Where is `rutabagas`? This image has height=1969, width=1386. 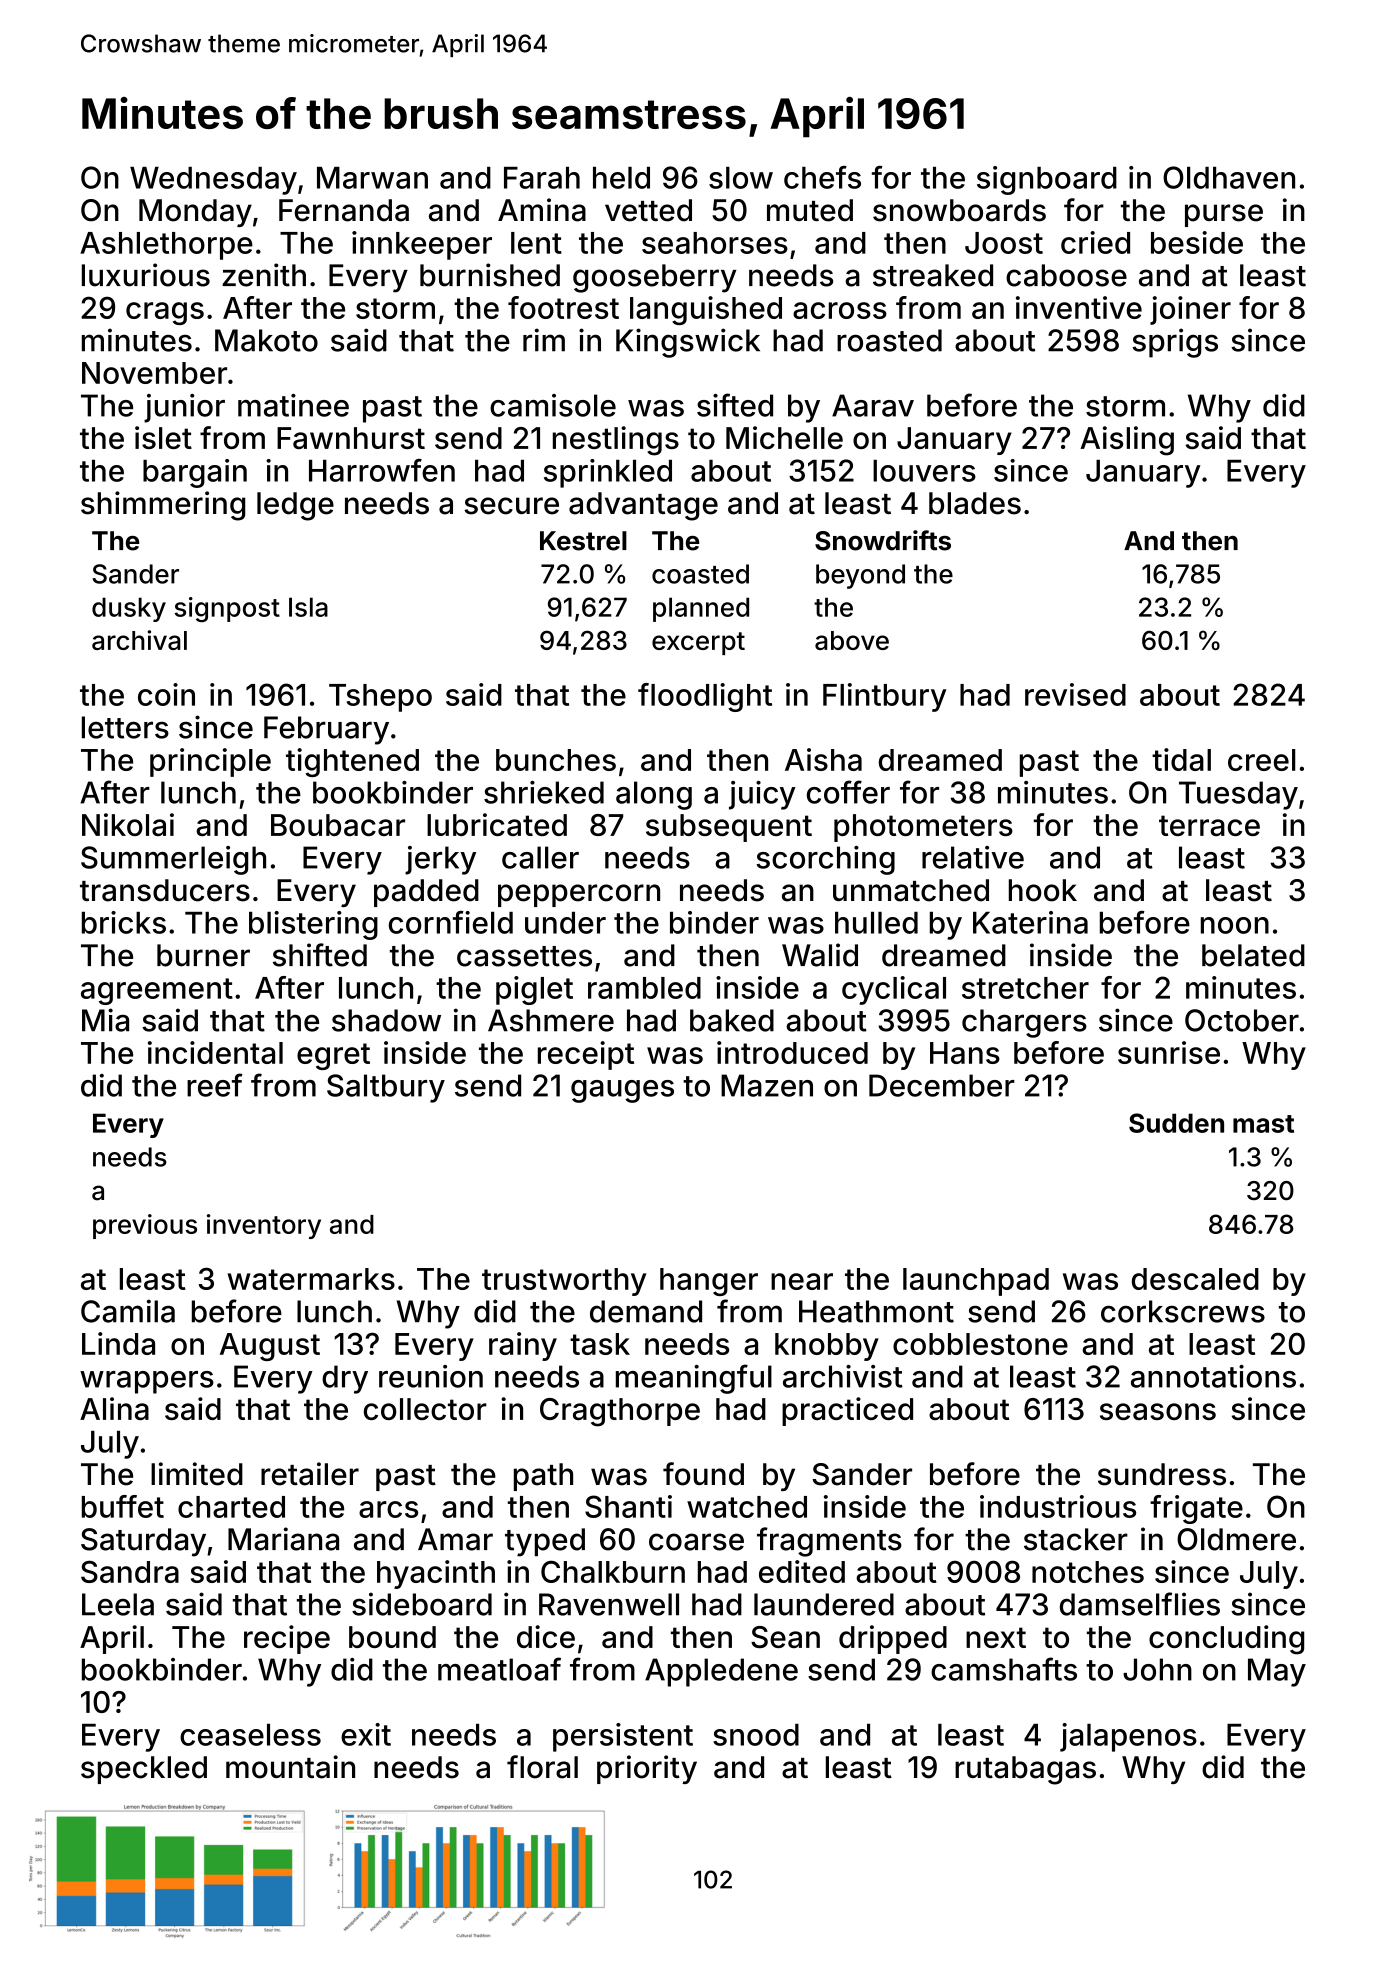 rutabagas is located at coordinates (1025, 1770).
